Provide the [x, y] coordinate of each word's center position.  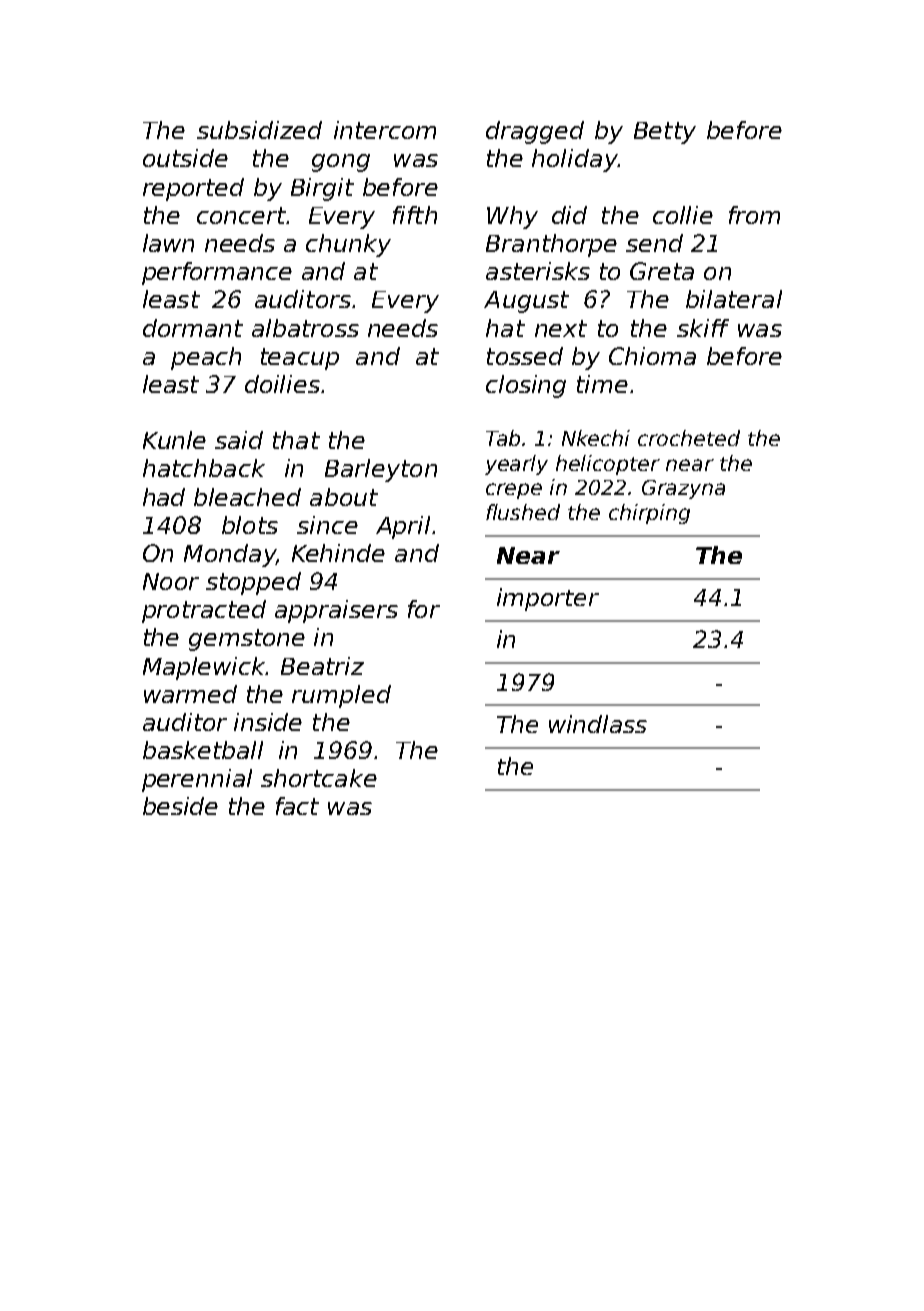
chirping [649, 514]
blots [250, 525]
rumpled [341, 696]
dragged [535, 132]
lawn [168, 243]
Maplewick [204, 668]
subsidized [259, 130]
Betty [665, 133]
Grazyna [683, 489]
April [403, 527]
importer [548, 599]
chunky [348, 245]
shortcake [319, 778]
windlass [598, 724]
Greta [662, 271]
